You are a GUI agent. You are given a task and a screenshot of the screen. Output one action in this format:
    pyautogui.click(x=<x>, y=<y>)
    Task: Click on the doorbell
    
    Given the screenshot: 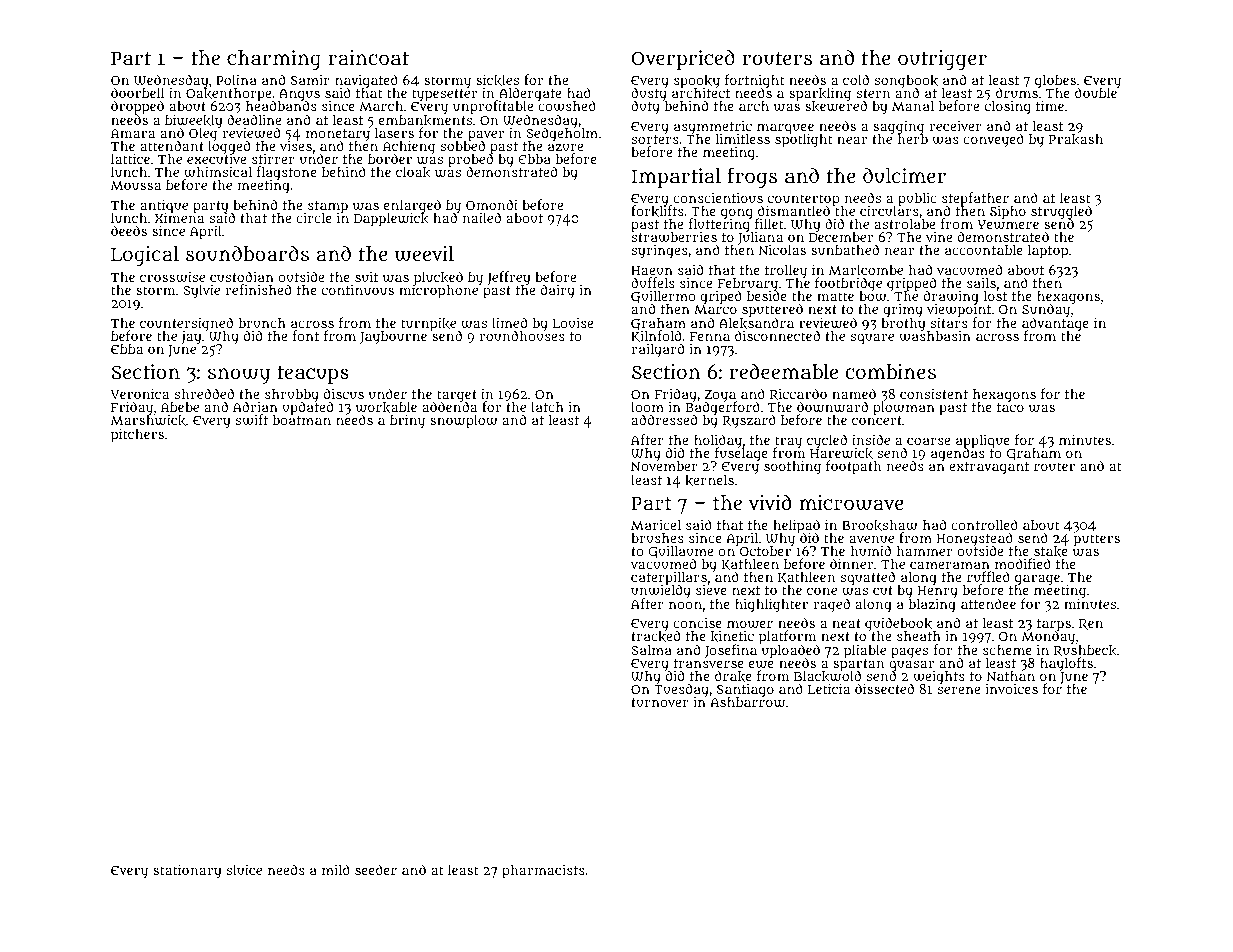 What is the action you would take?
    pyautogui.click(x=137, y=92)
